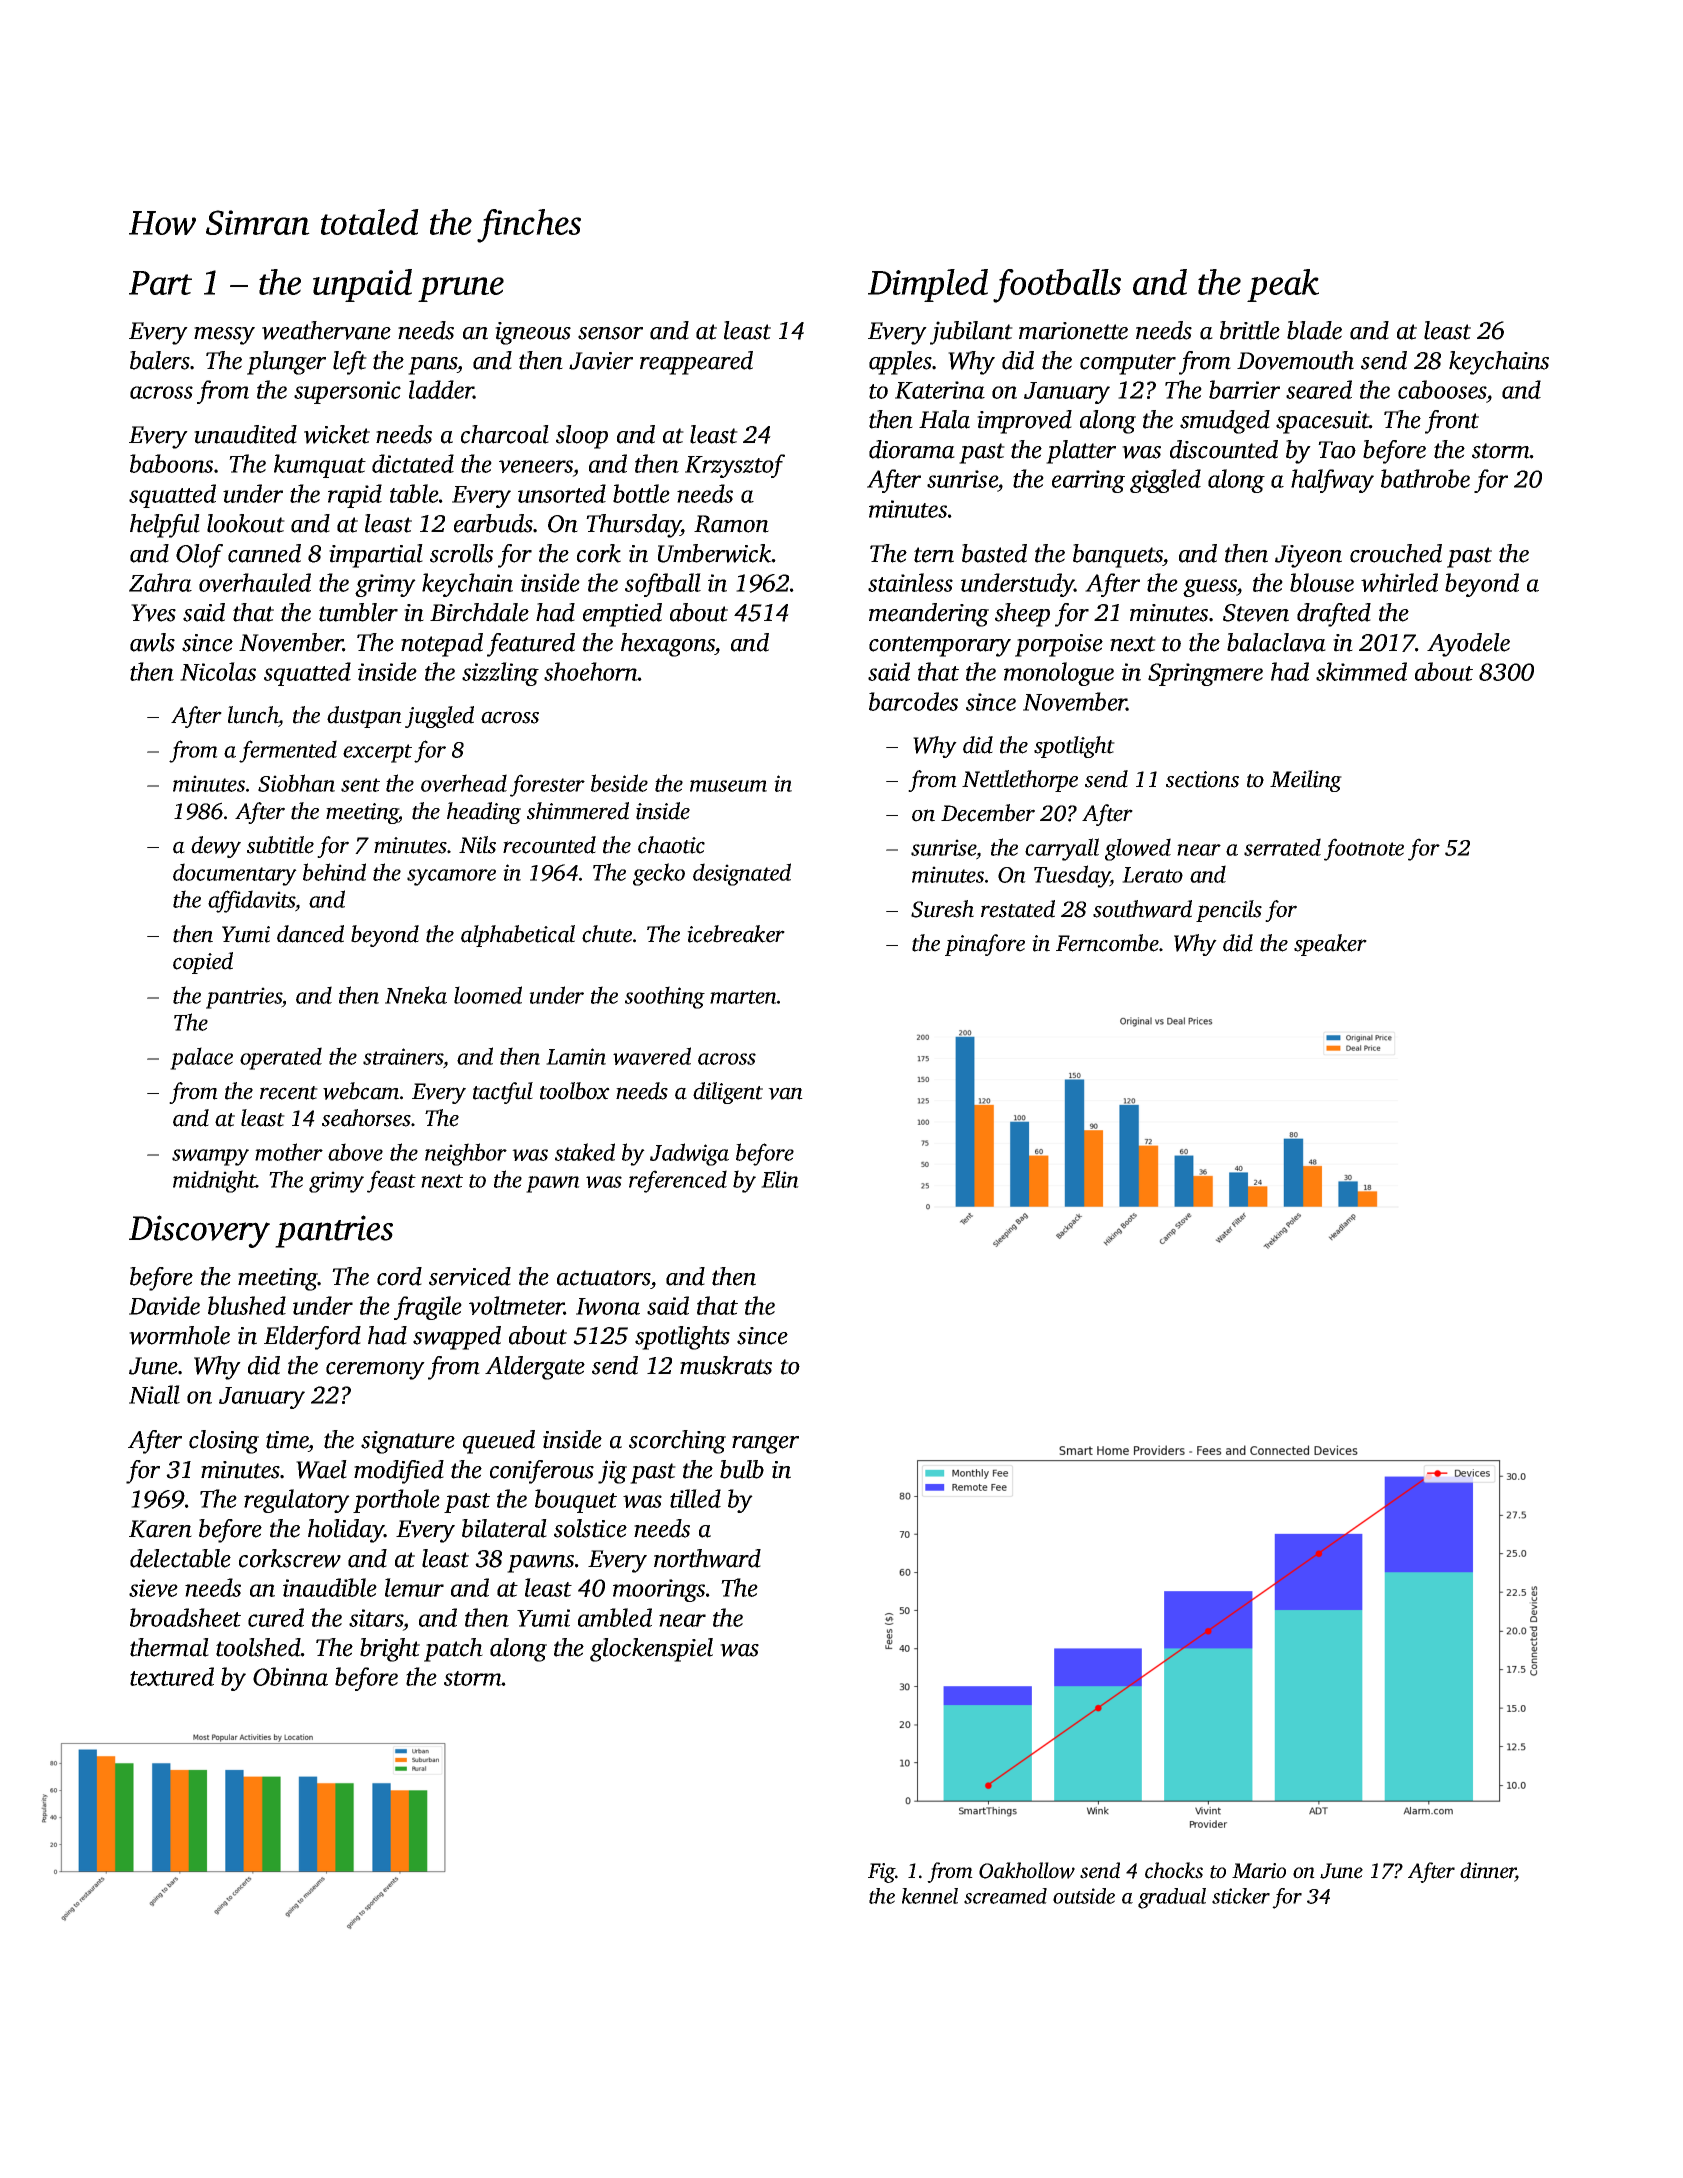 The height and width of the image is (2178, 1683). Describe the element at coordinates (503, 1093) in the image. I see `tactful` at that location.
